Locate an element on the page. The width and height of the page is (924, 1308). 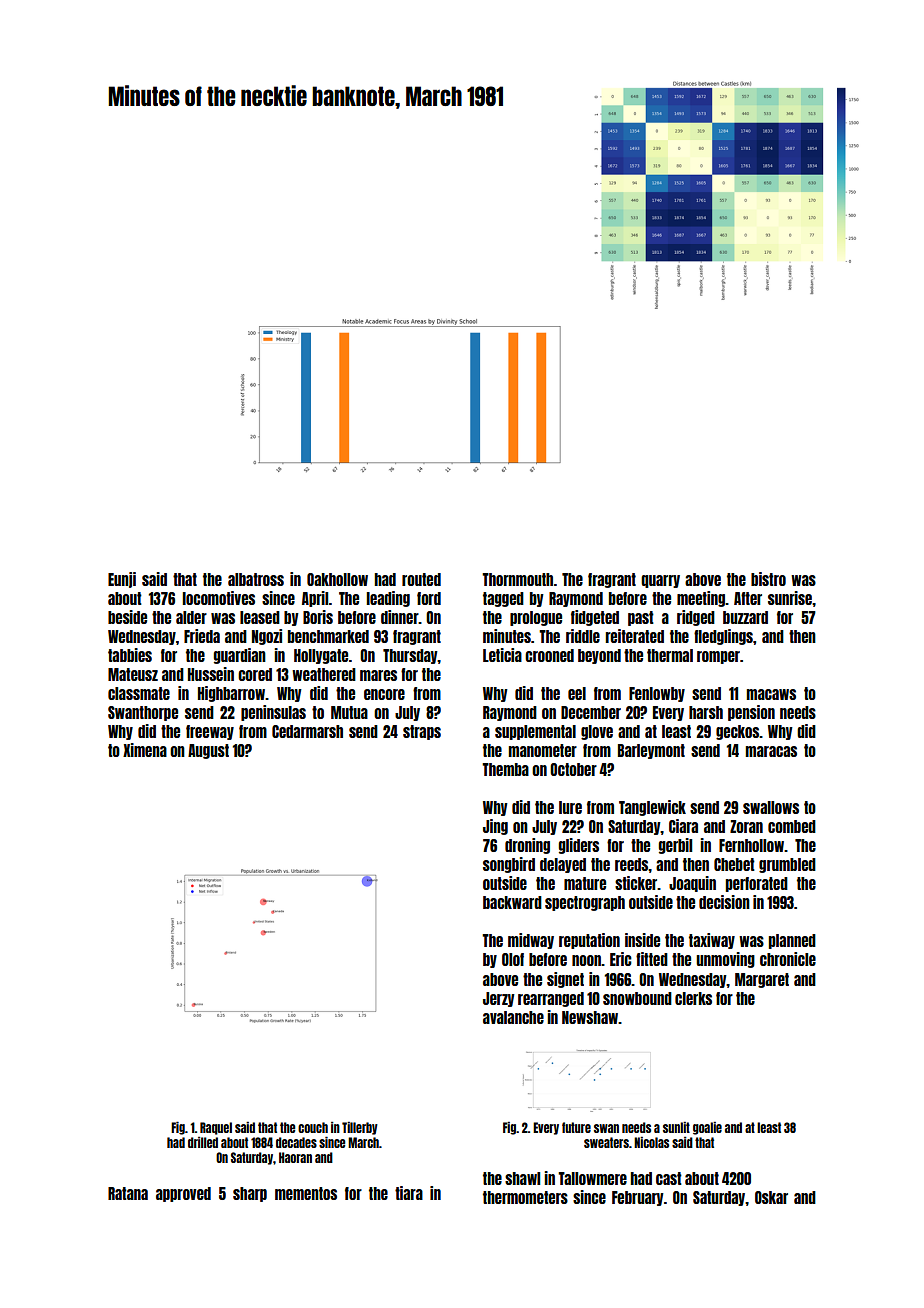
Thornmouth is located at coordinates (517, 579).
